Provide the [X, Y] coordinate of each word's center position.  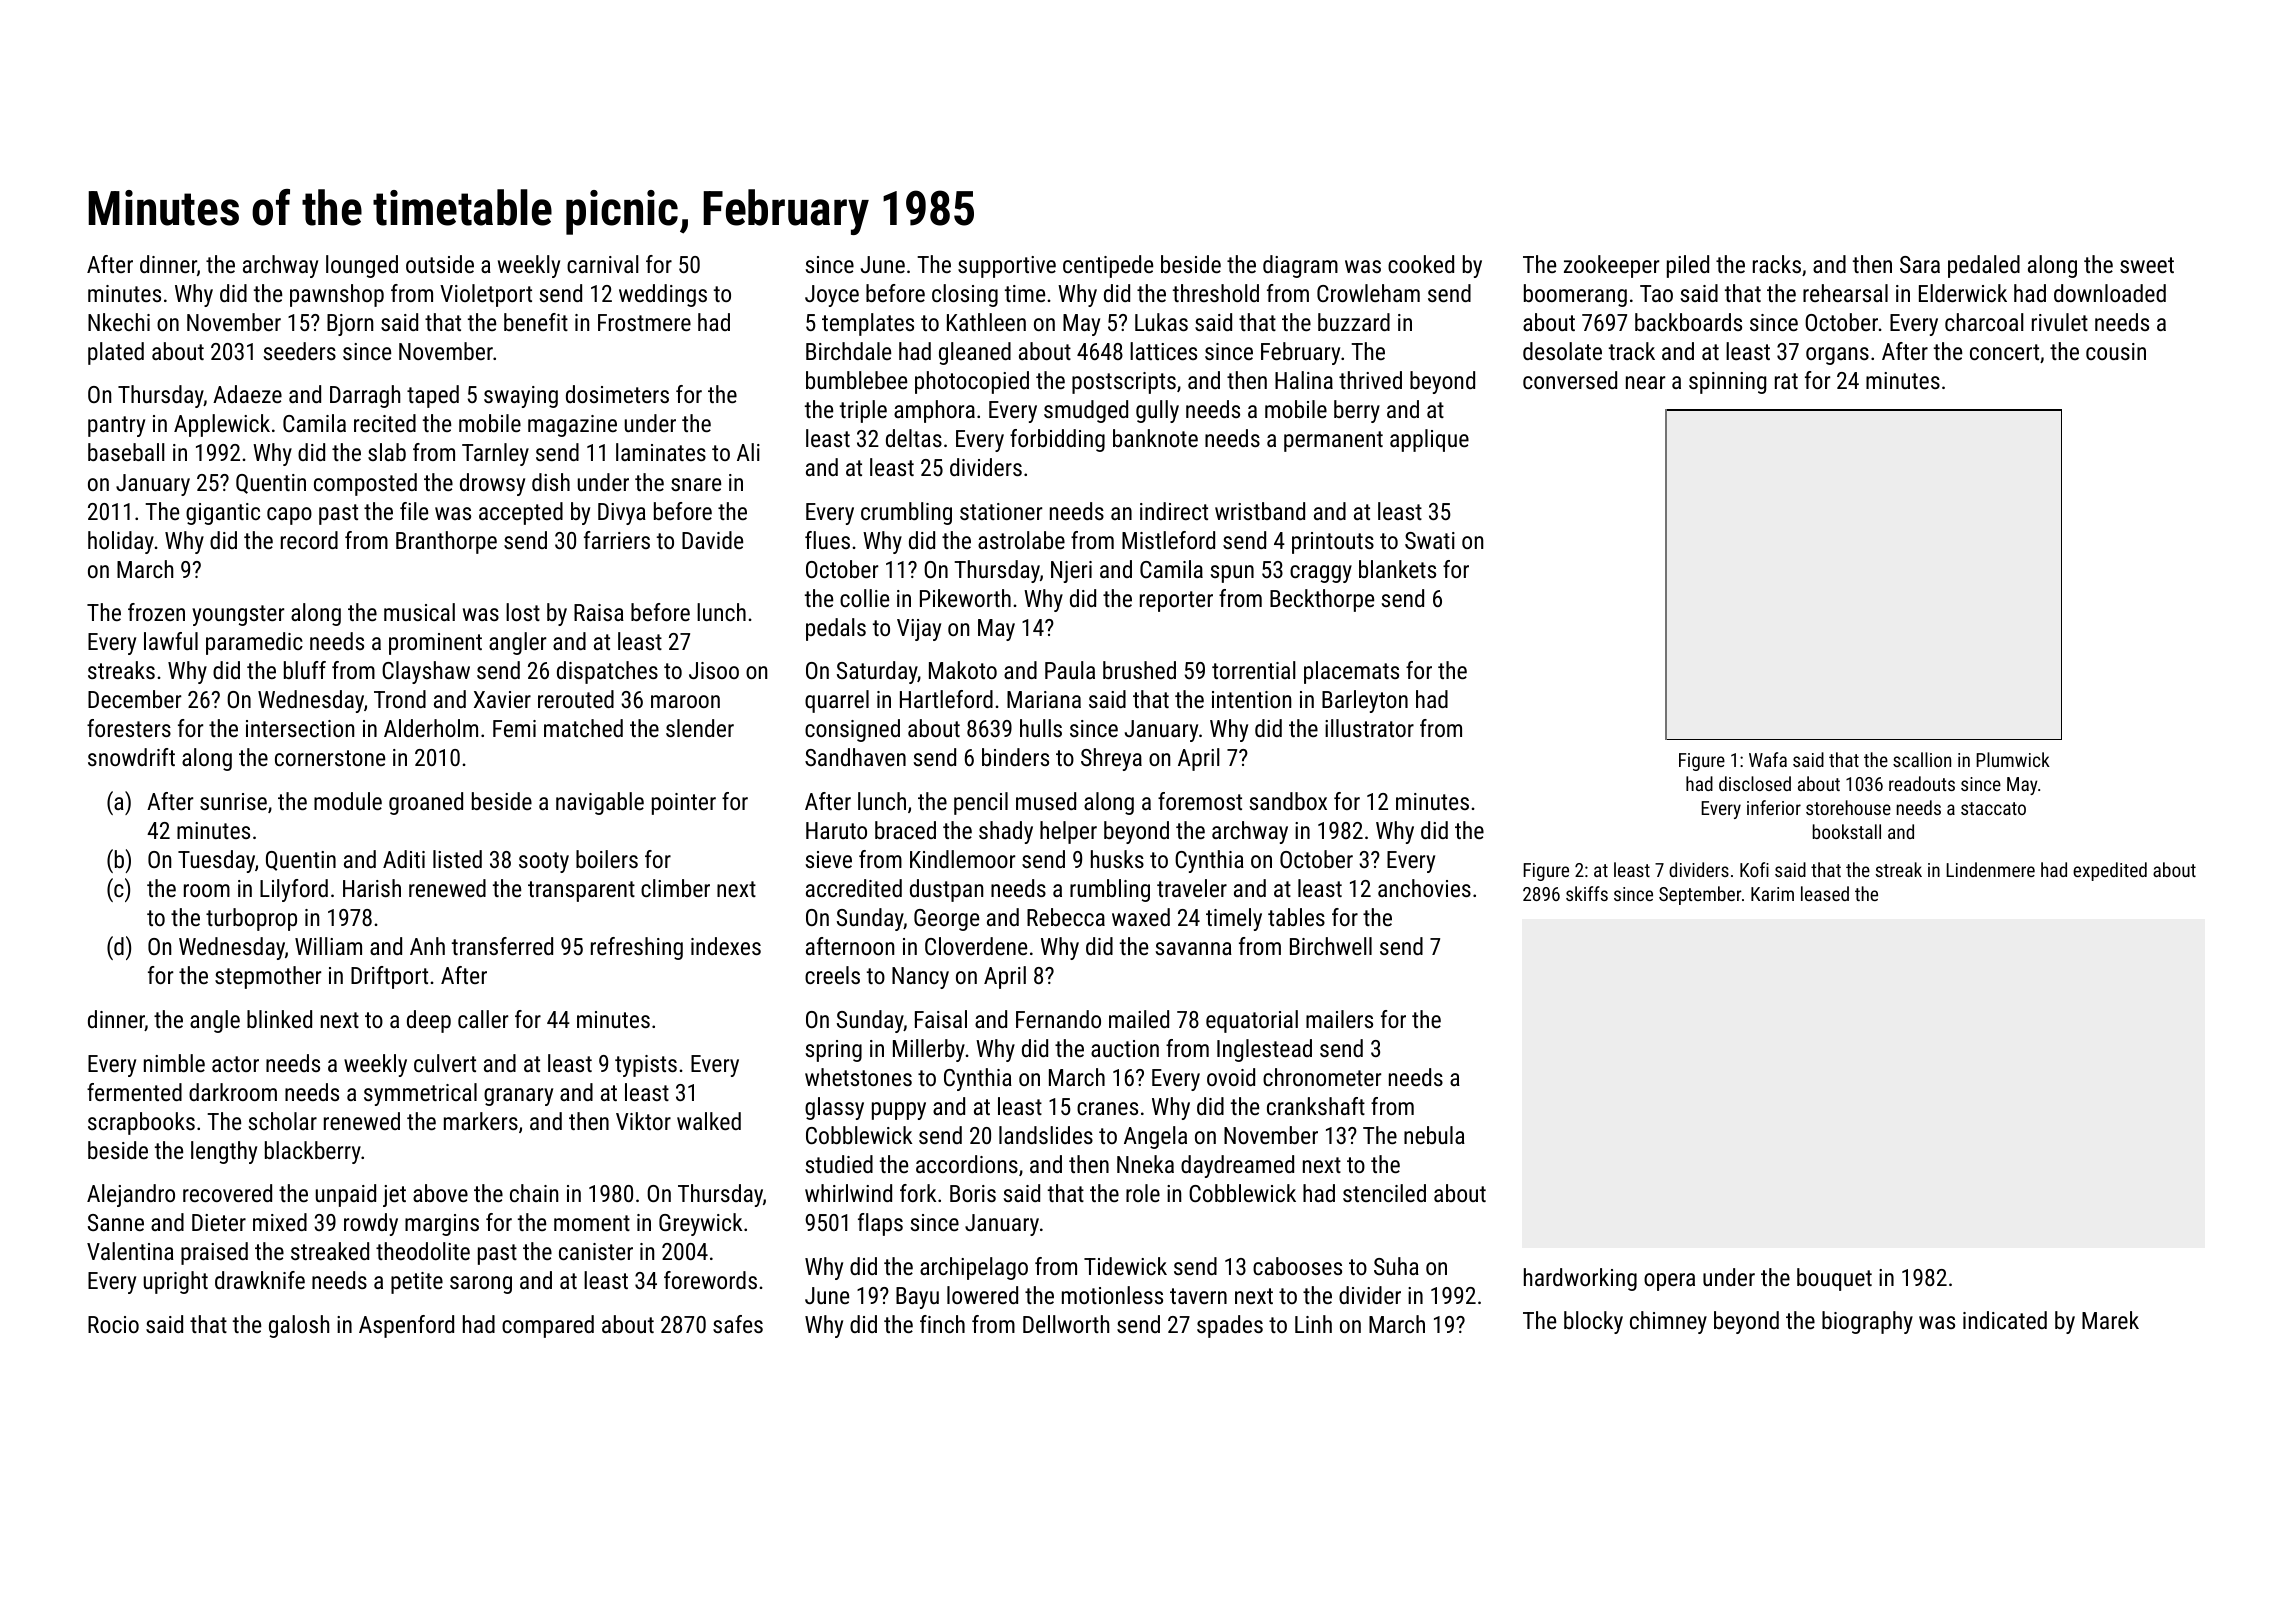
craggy [1321, 574]
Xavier [502, 699]
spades [1230, 1326]
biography [1867, 1322]
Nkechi [119, 322]
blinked [279, 1019]
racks [1777, 264]
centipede [1108, 266]
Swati [1430, 540]
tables [1296, 917]
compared [548, 1326]
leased [1825, 893]
